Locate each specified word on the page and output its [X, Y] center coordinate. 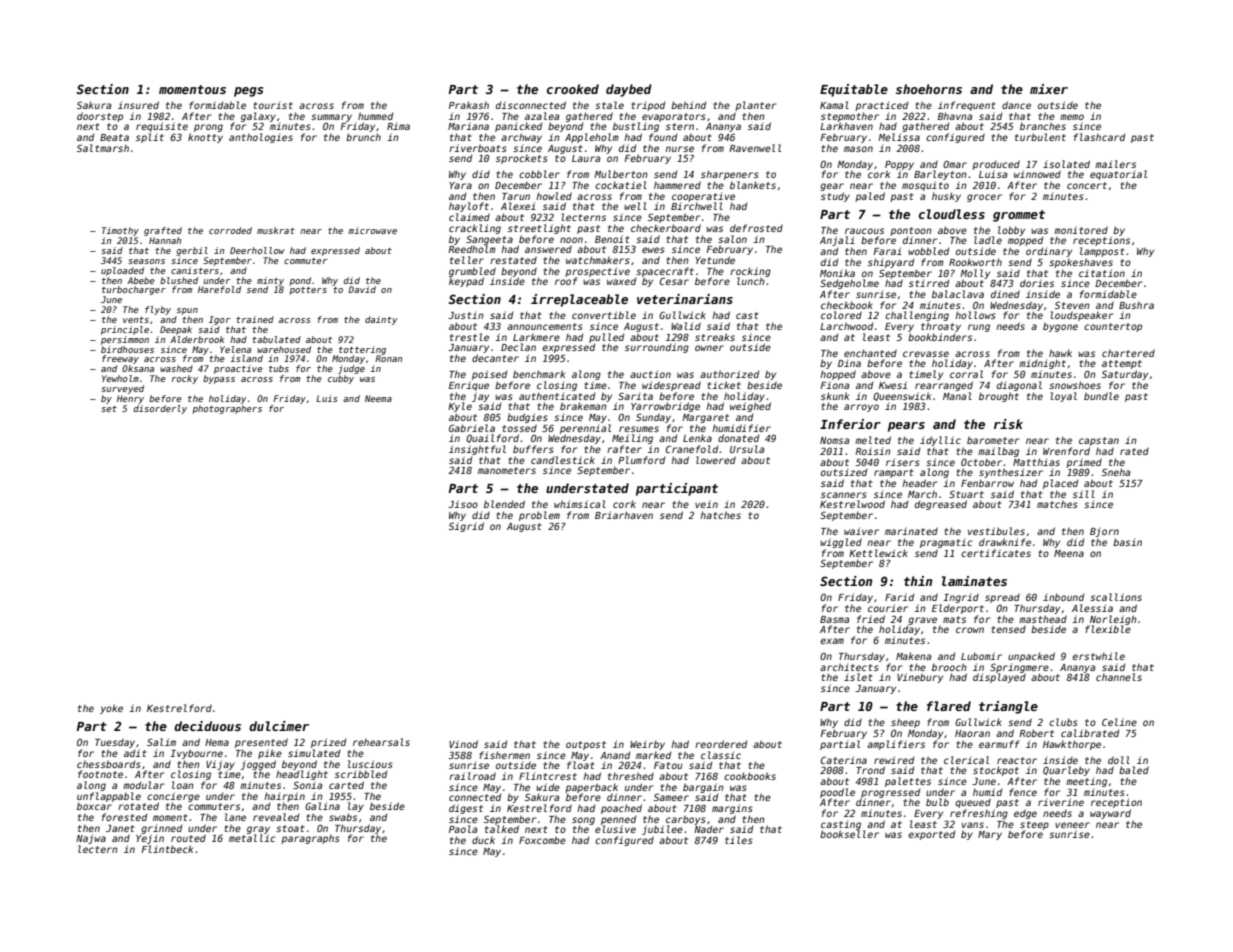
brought [999, 397]
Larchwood [846, 326]
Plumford [641, 460]
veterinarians [685, 299]
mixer [1049, 89]
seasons [146, 261]
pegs [248, 92]
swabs [343, 817]
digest [466, 809]
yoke [111, 709]
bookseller [849, 834]
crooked [573, 89]
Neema [378, 398]
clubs [1063, 722]
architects [849, 667]
